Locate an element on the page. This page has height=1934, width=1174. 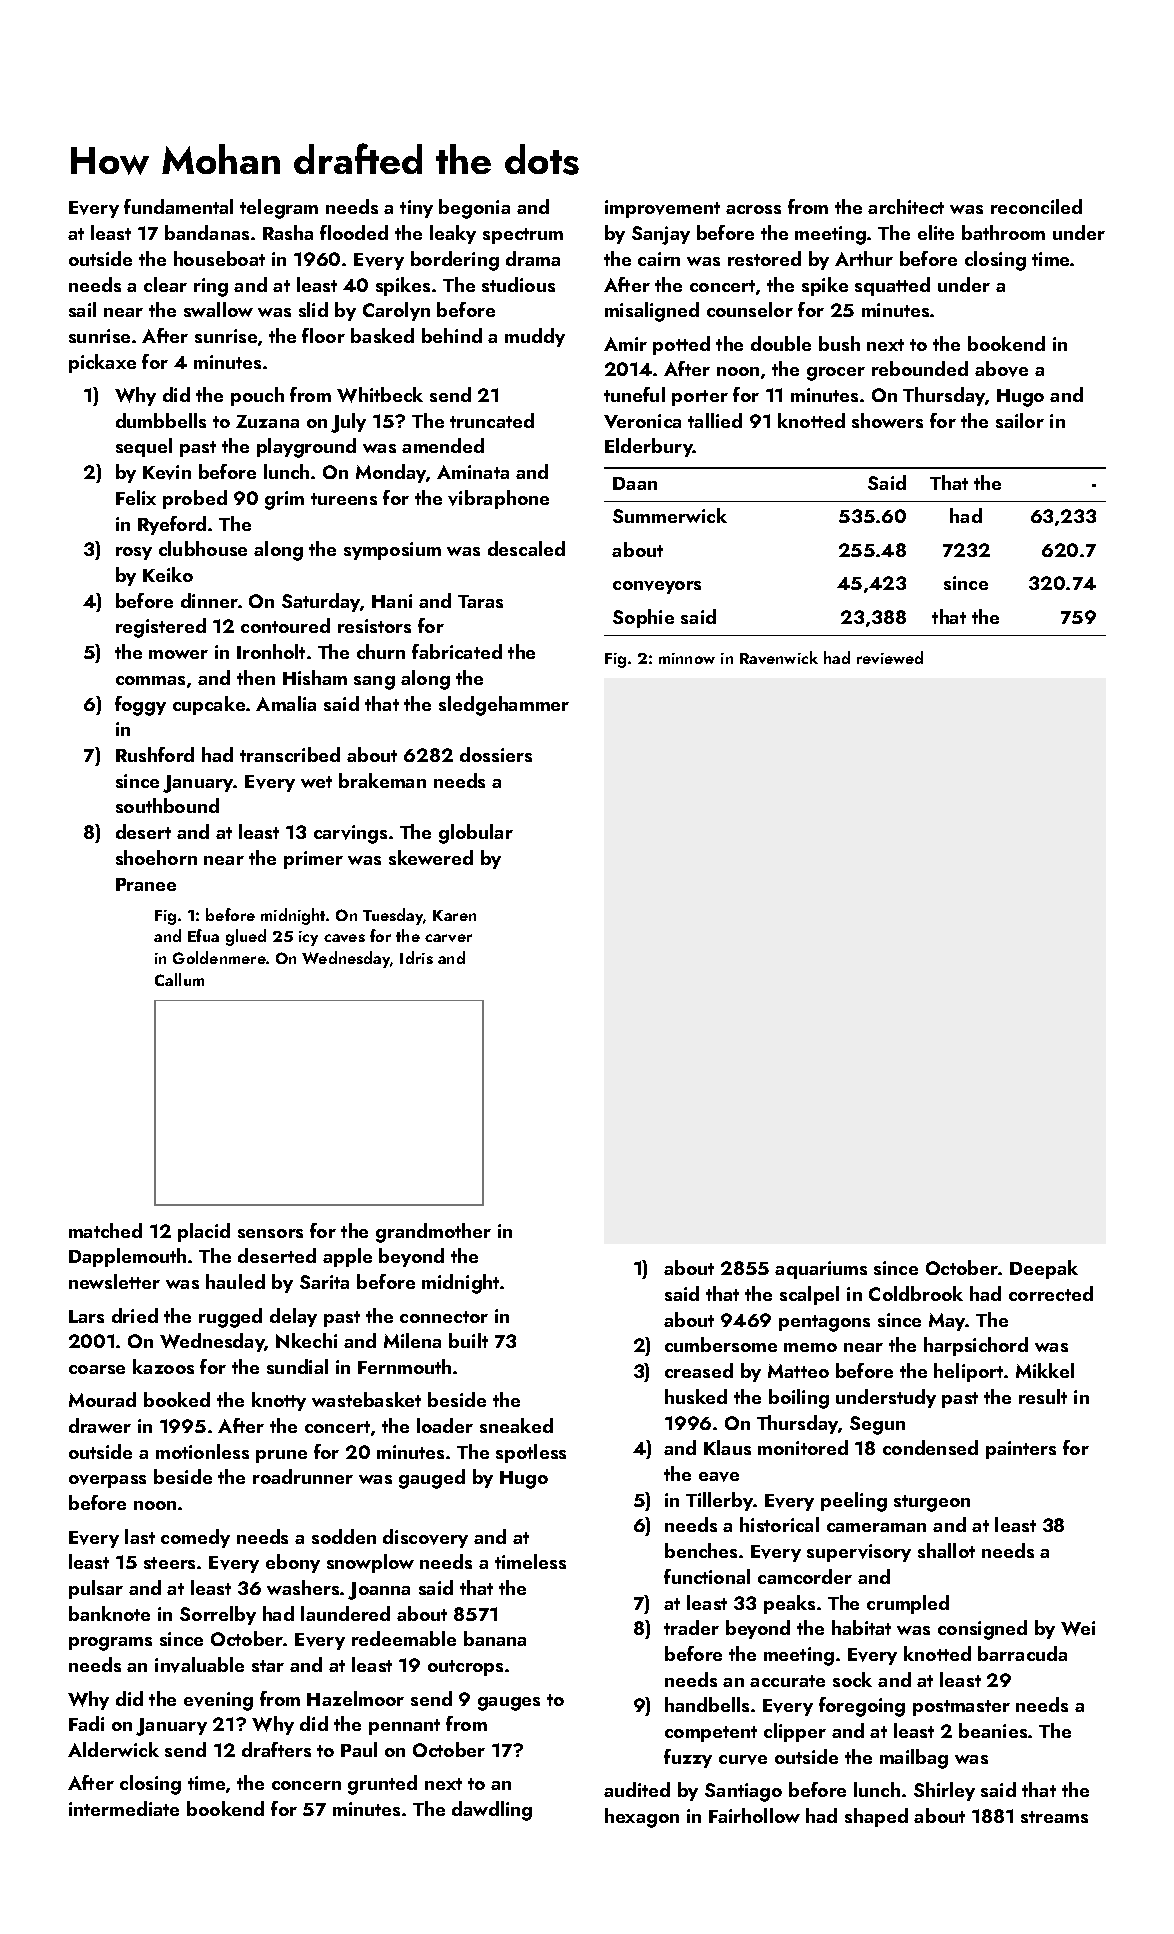
telegram is located at coordinates (279, 209).
